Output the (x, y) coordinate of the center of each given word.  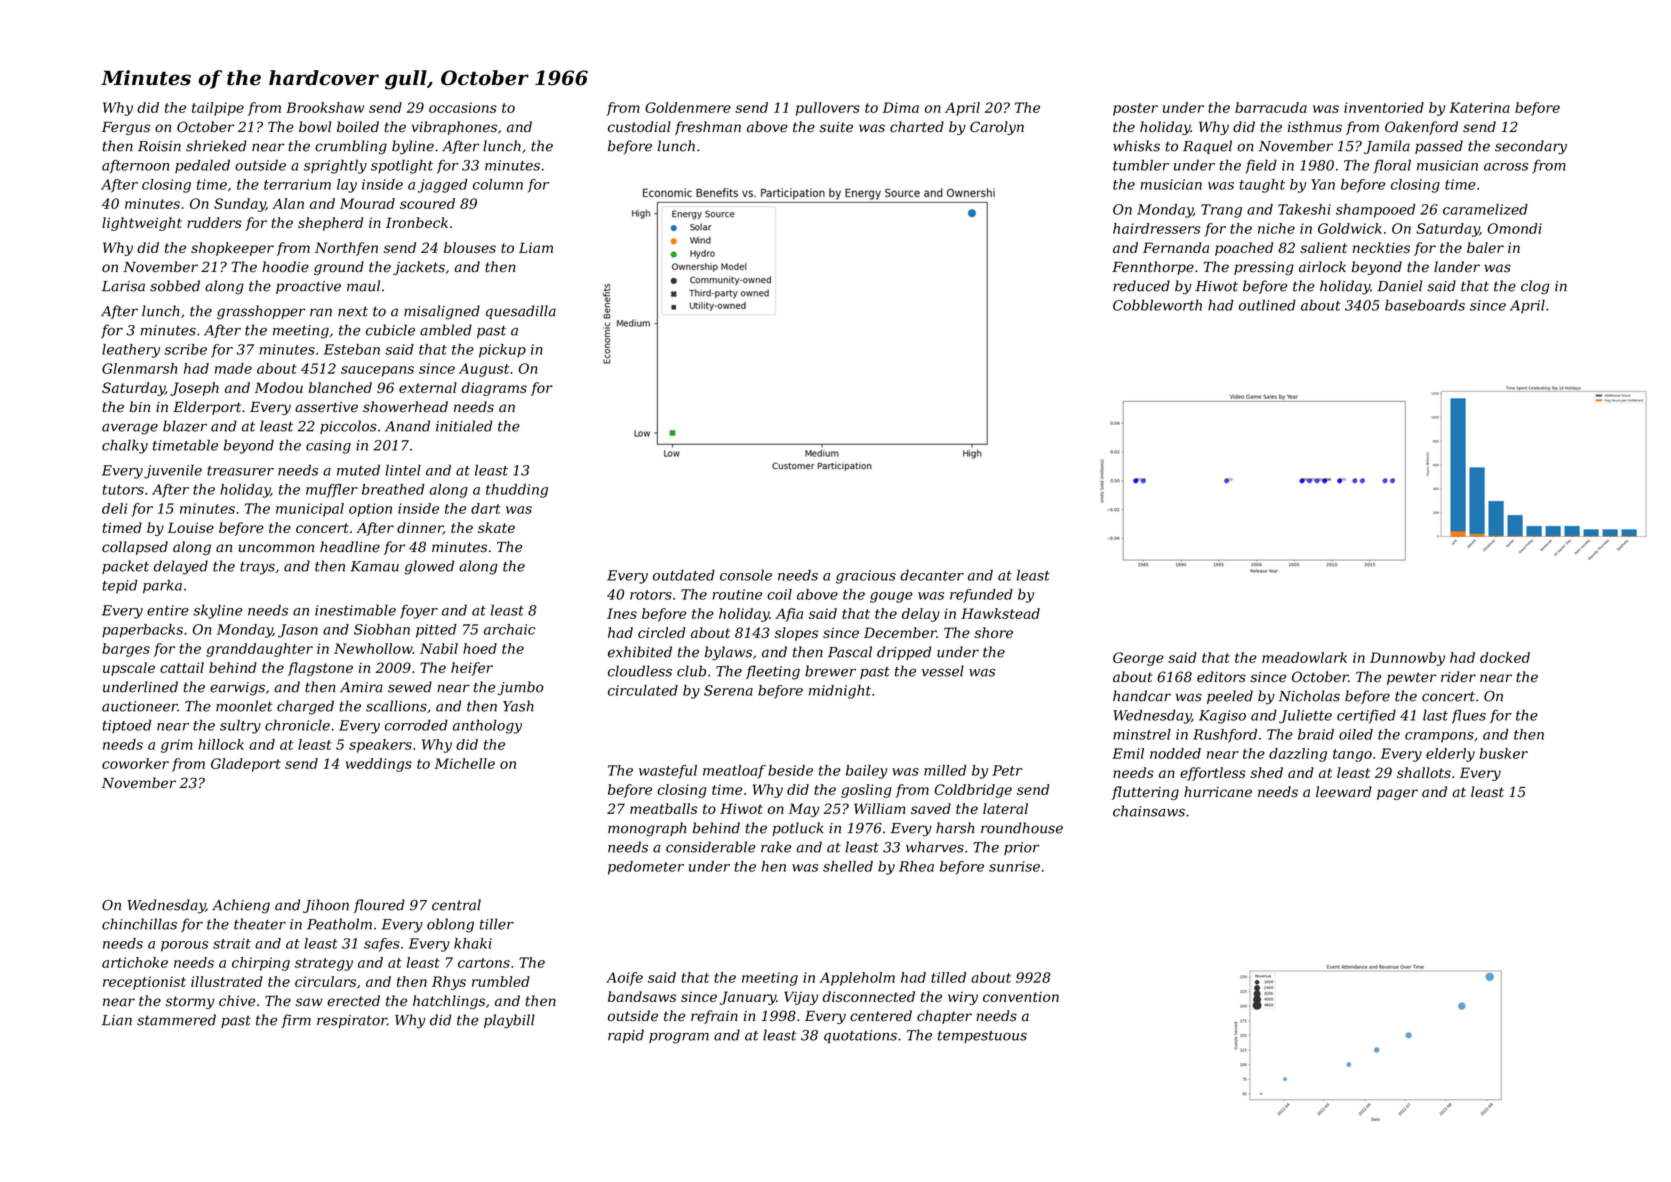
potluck (798, 829)
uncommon (276, 548)
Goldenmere (688, 107)
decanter (932, 575)
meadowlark (1304, 657)
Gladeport (246, 765)
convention (1021, 997)
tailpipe (218, 109)
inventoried (1384, 107)
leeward (1344, 792)
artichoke (135, 962)
